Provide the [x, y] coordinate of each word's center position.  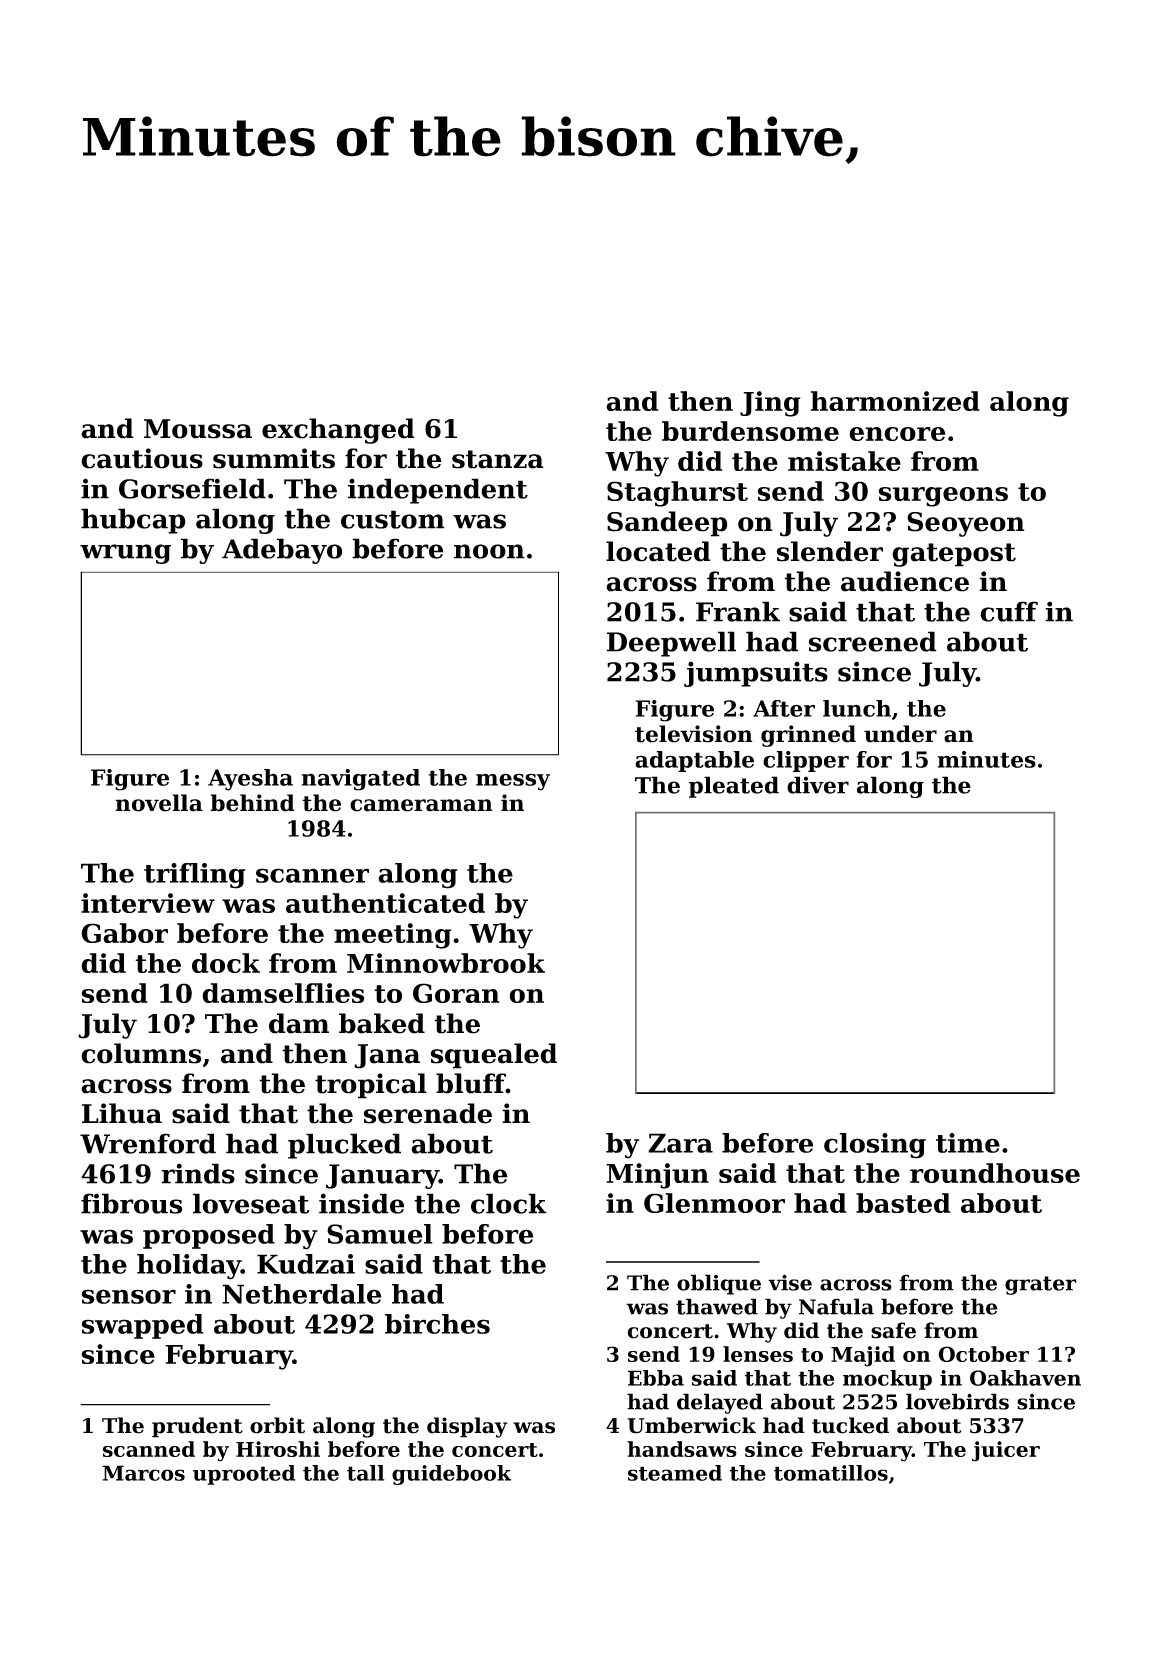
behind [252, 803]
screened [873, 641]
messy [513, 782]
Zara [680, 1143]
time [968, 1143]
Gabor [124, 933]
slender [829, 551]
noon [489, 551]
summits [274, 458]
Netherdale [301, 1294]
